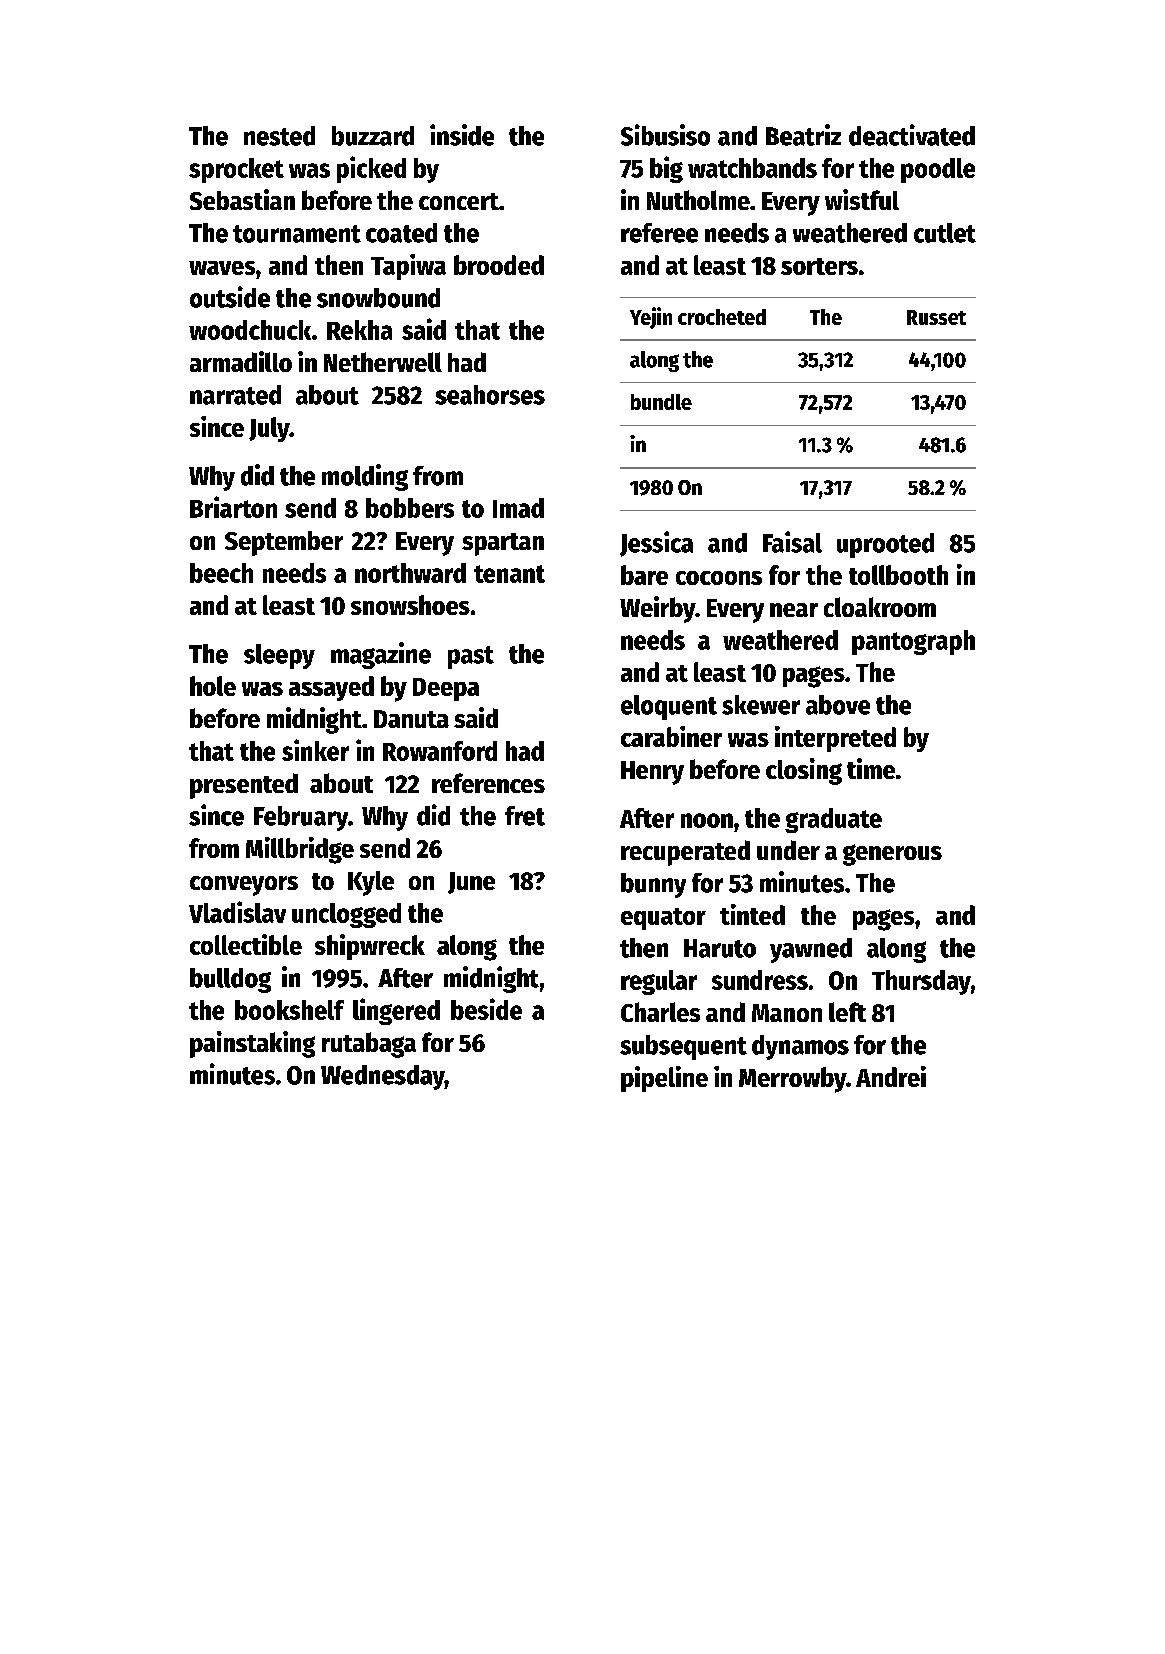  I want to click on noon, so click(707, 820).
